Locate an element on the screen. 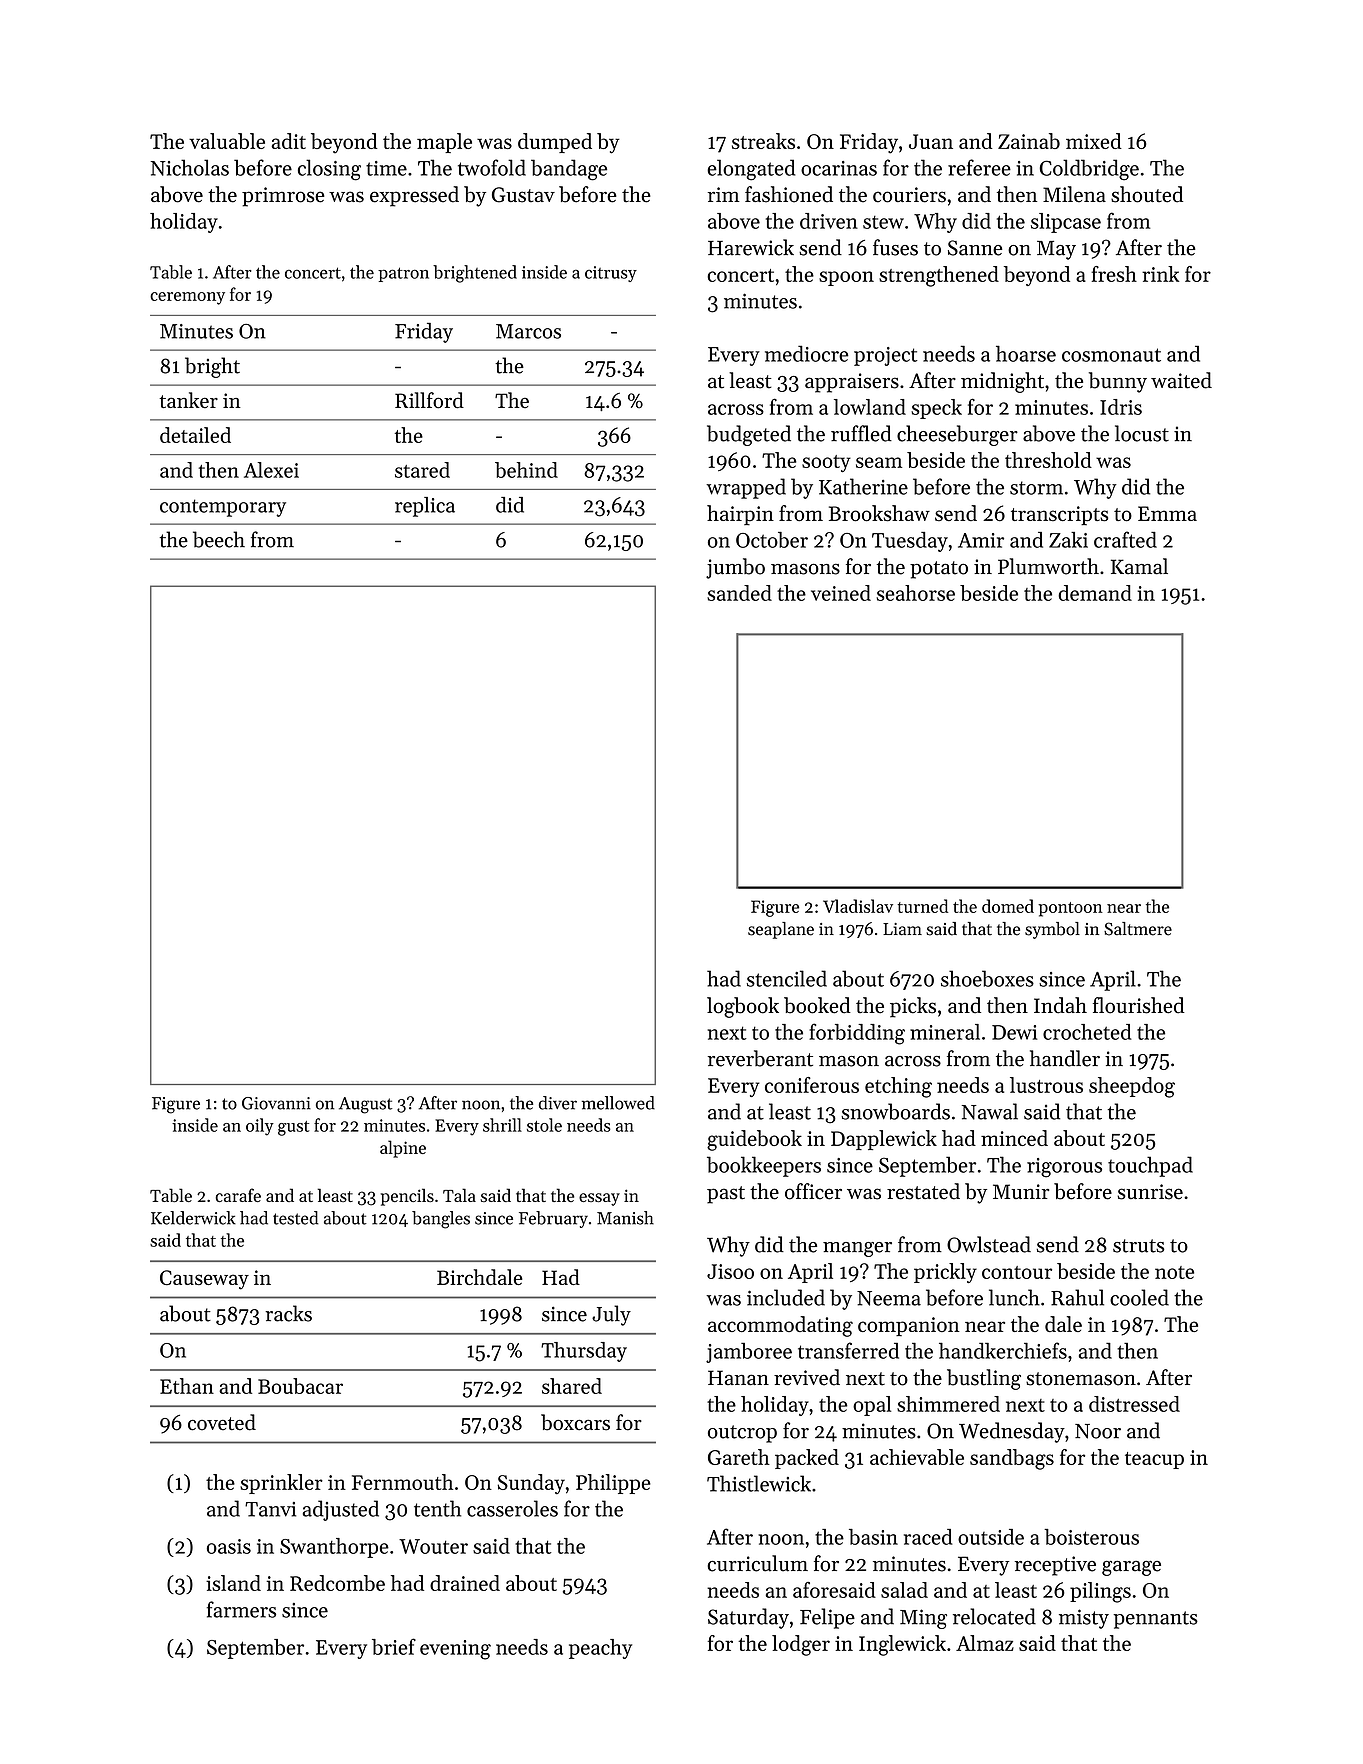 Image resolution: width=1363 pixels, height=1764 pixels. Saltmere is located at coordinates (1138, 929).
